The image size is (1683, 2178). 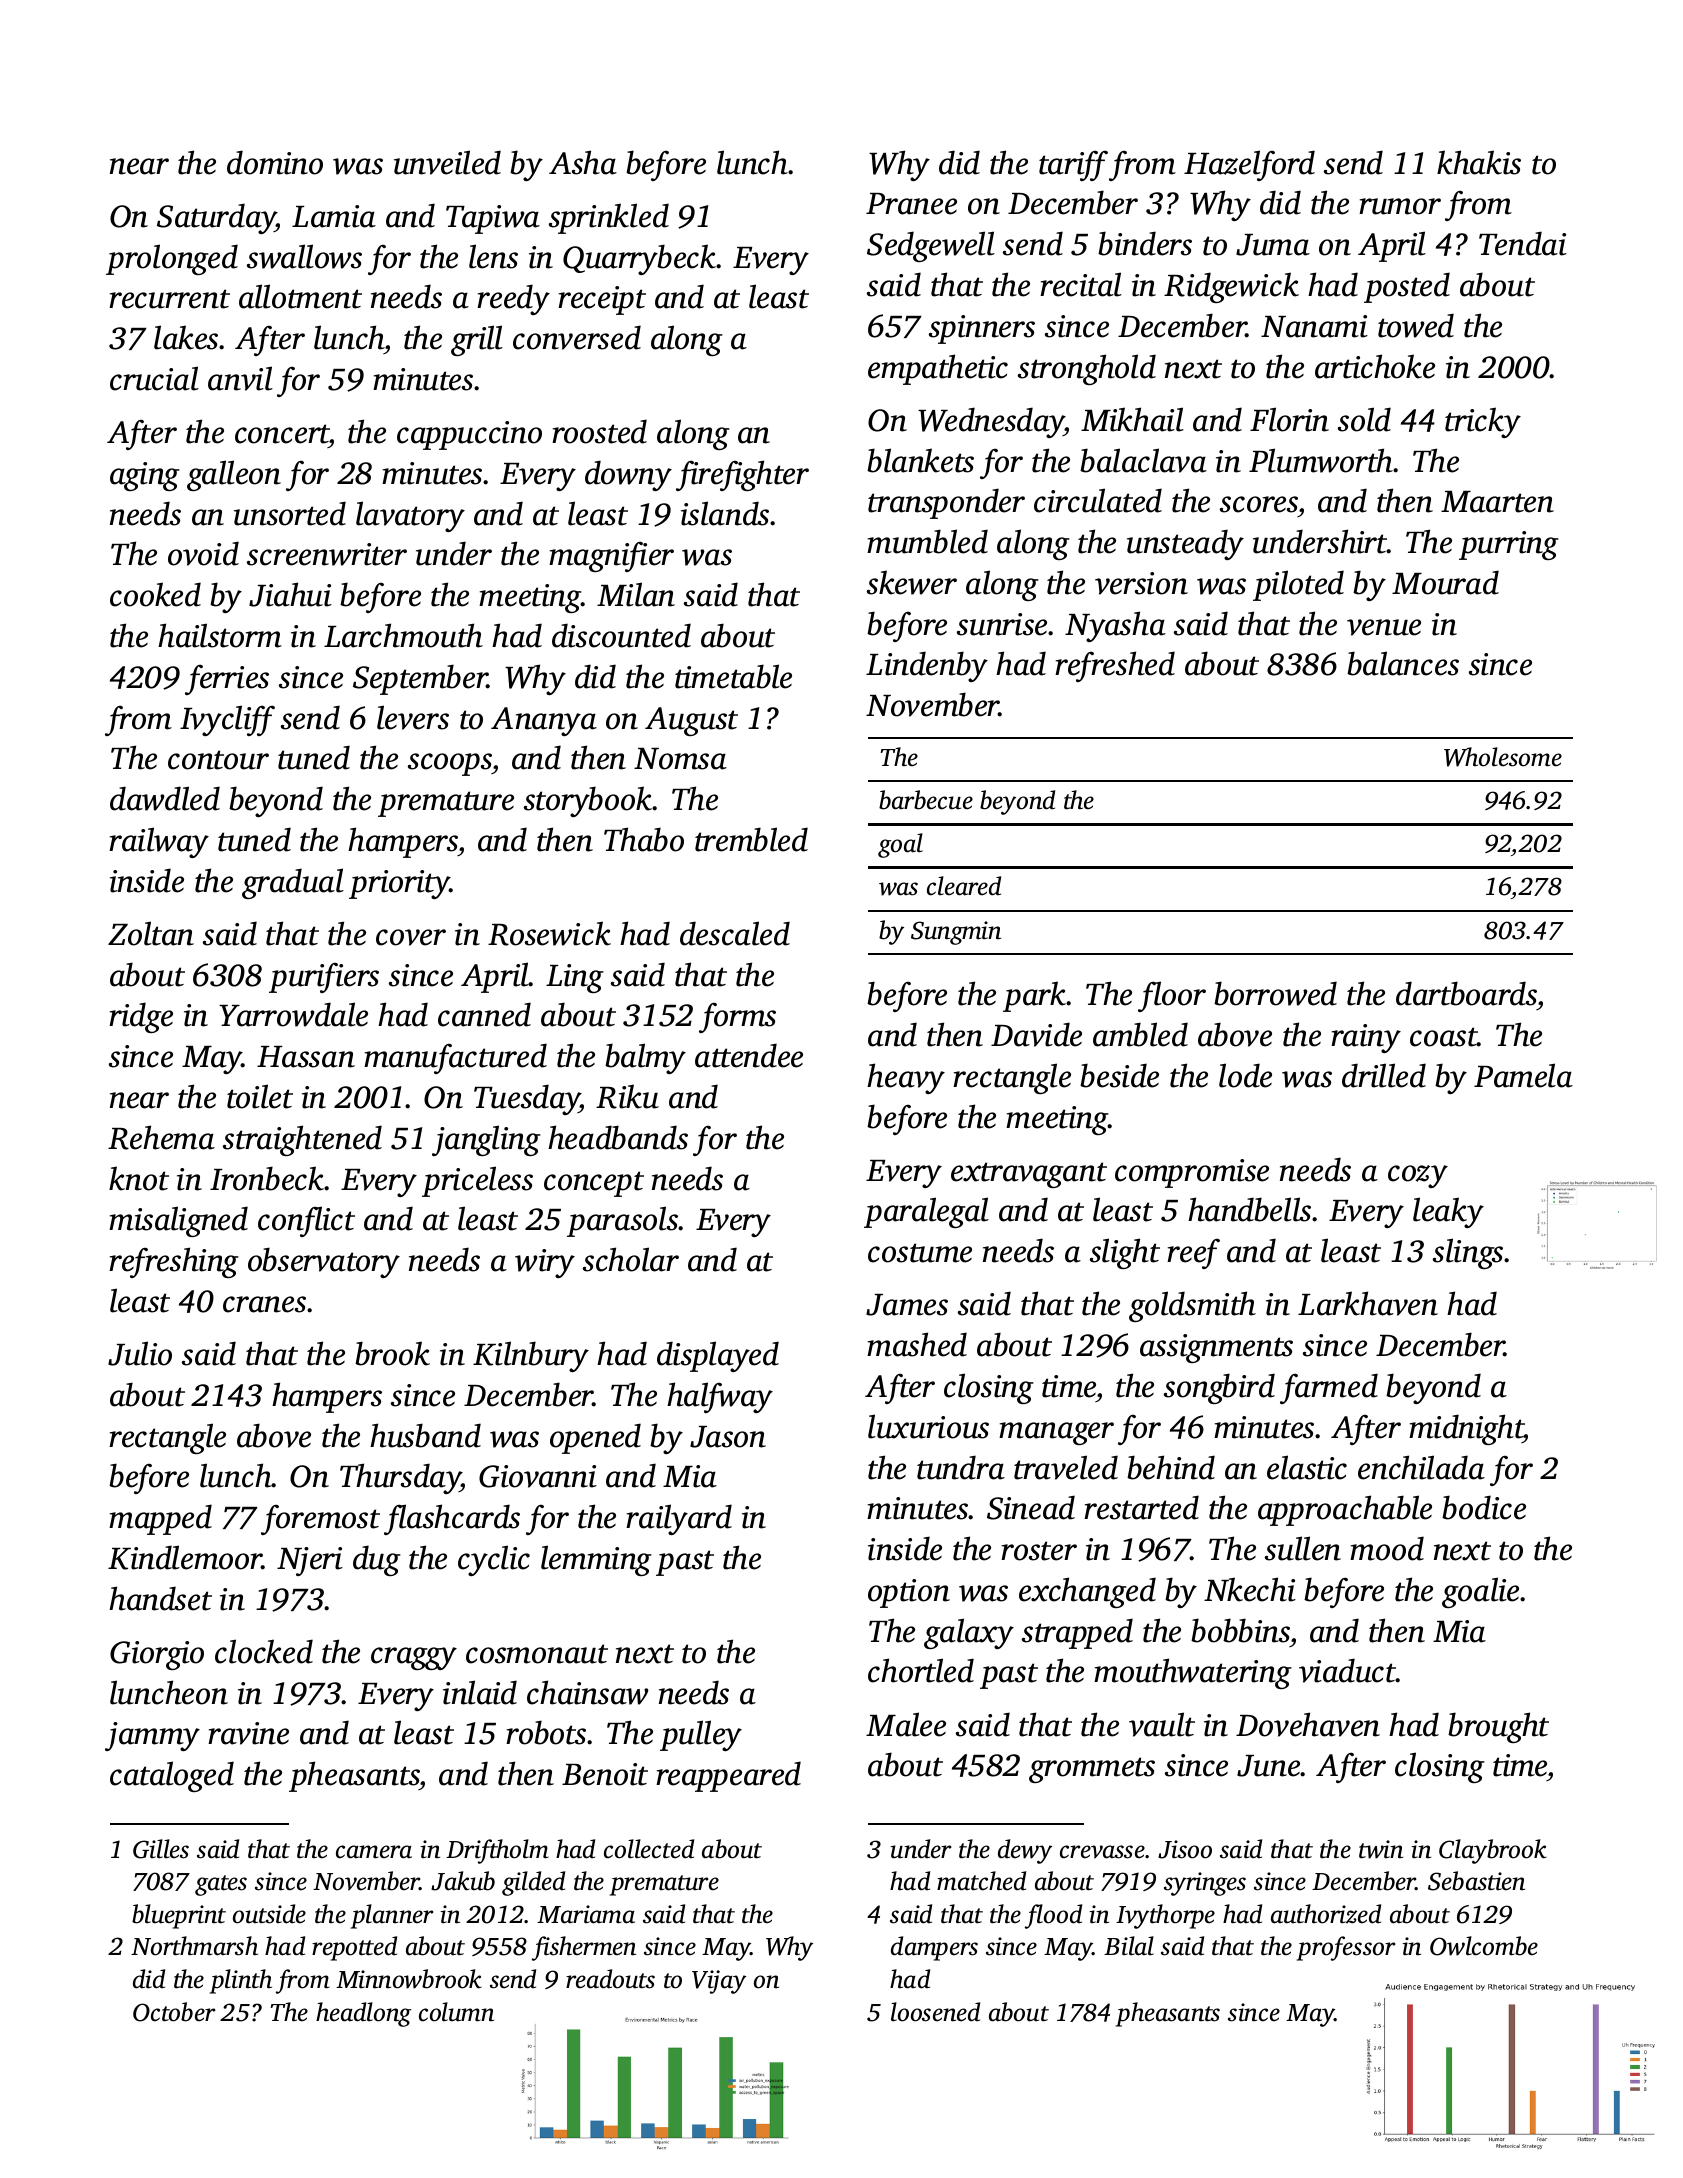 I want to click on ambled, so click(x=1140, y=1034).
